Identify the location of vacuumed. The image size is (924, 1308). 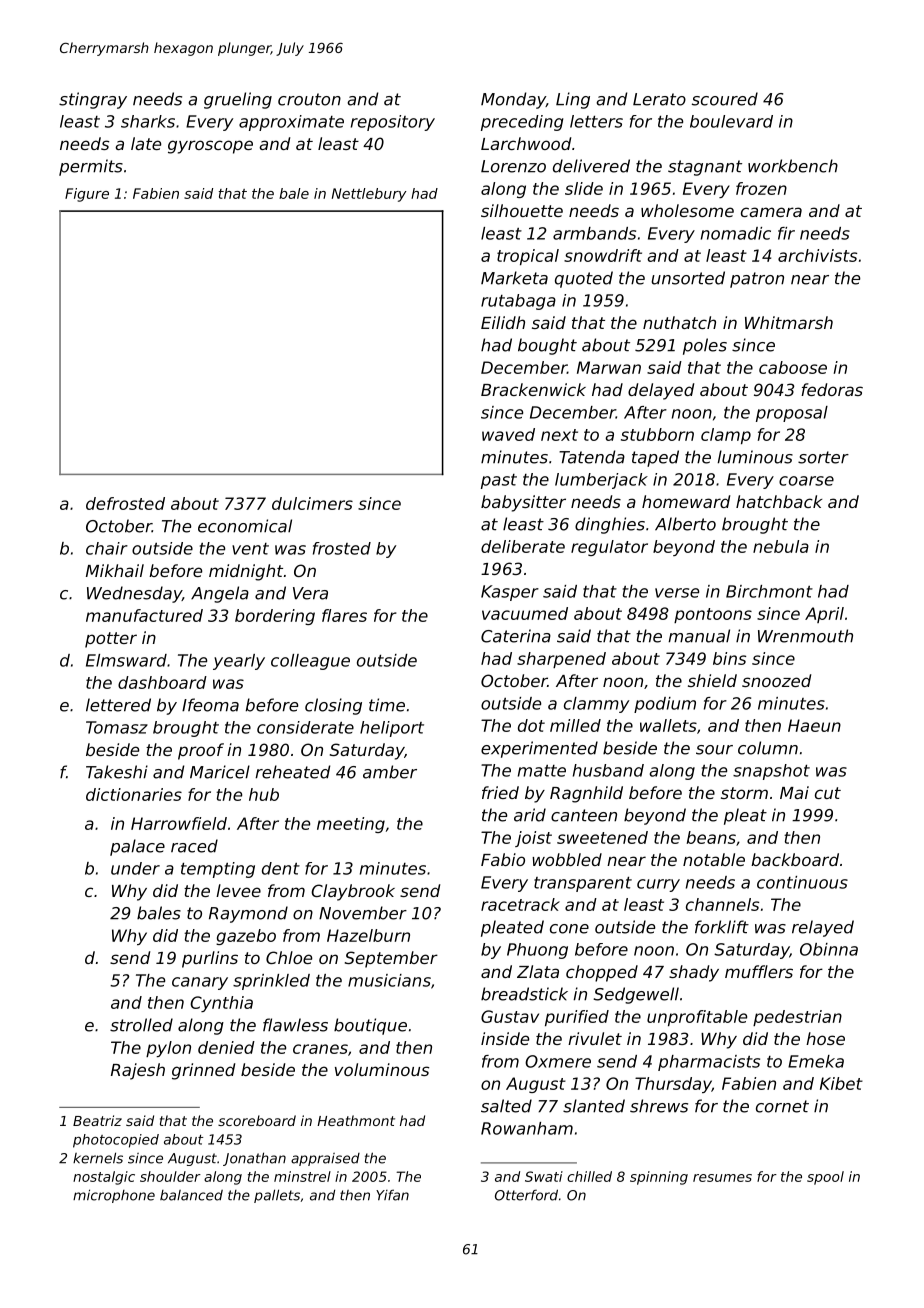
(525, 613).
